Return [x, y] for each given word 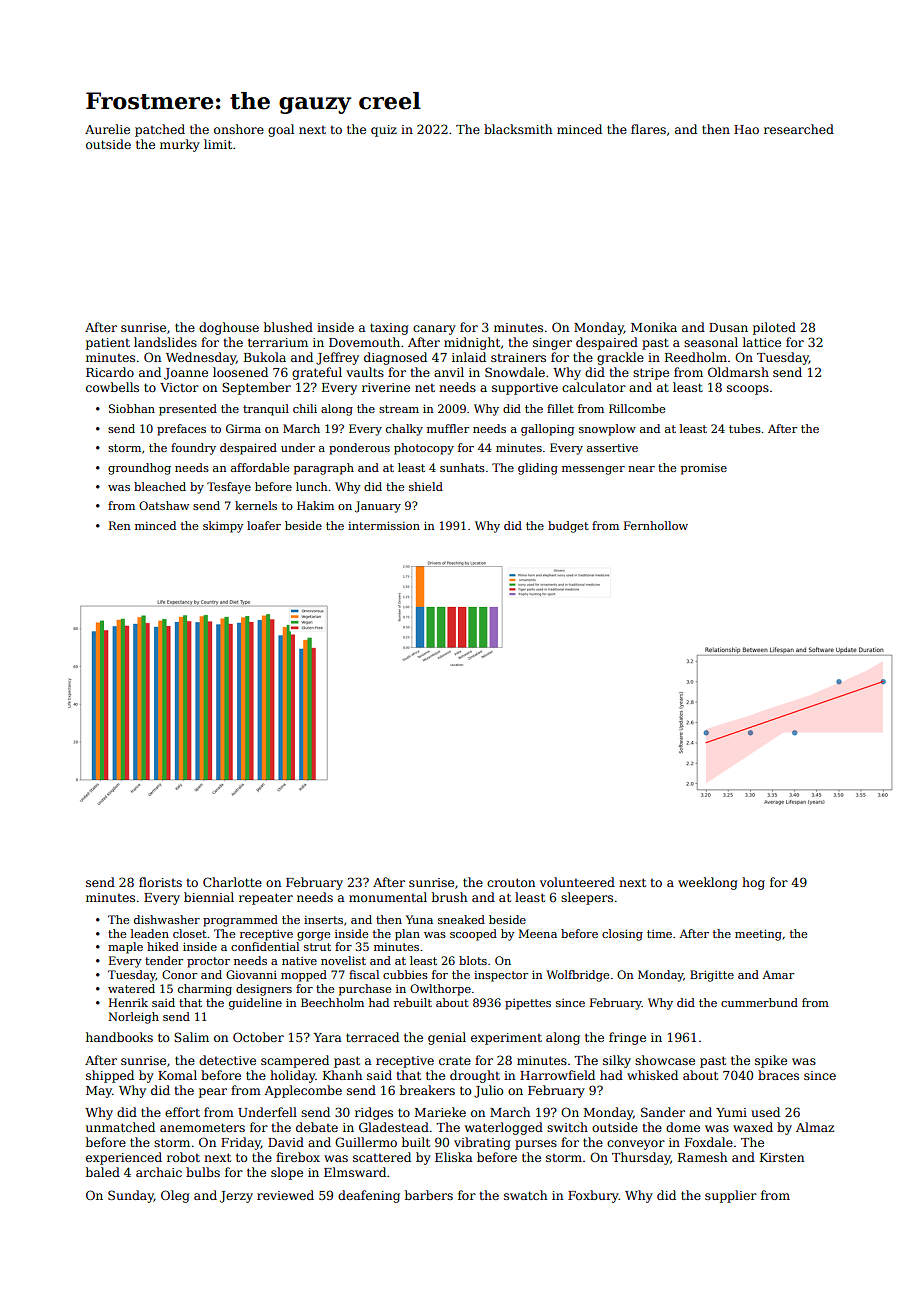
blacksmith [518, 129]
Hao [746, 129]
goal [281, 130]
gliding [538, 469]
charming [205, 990]
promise [704, 469]
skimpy [223, 527]
